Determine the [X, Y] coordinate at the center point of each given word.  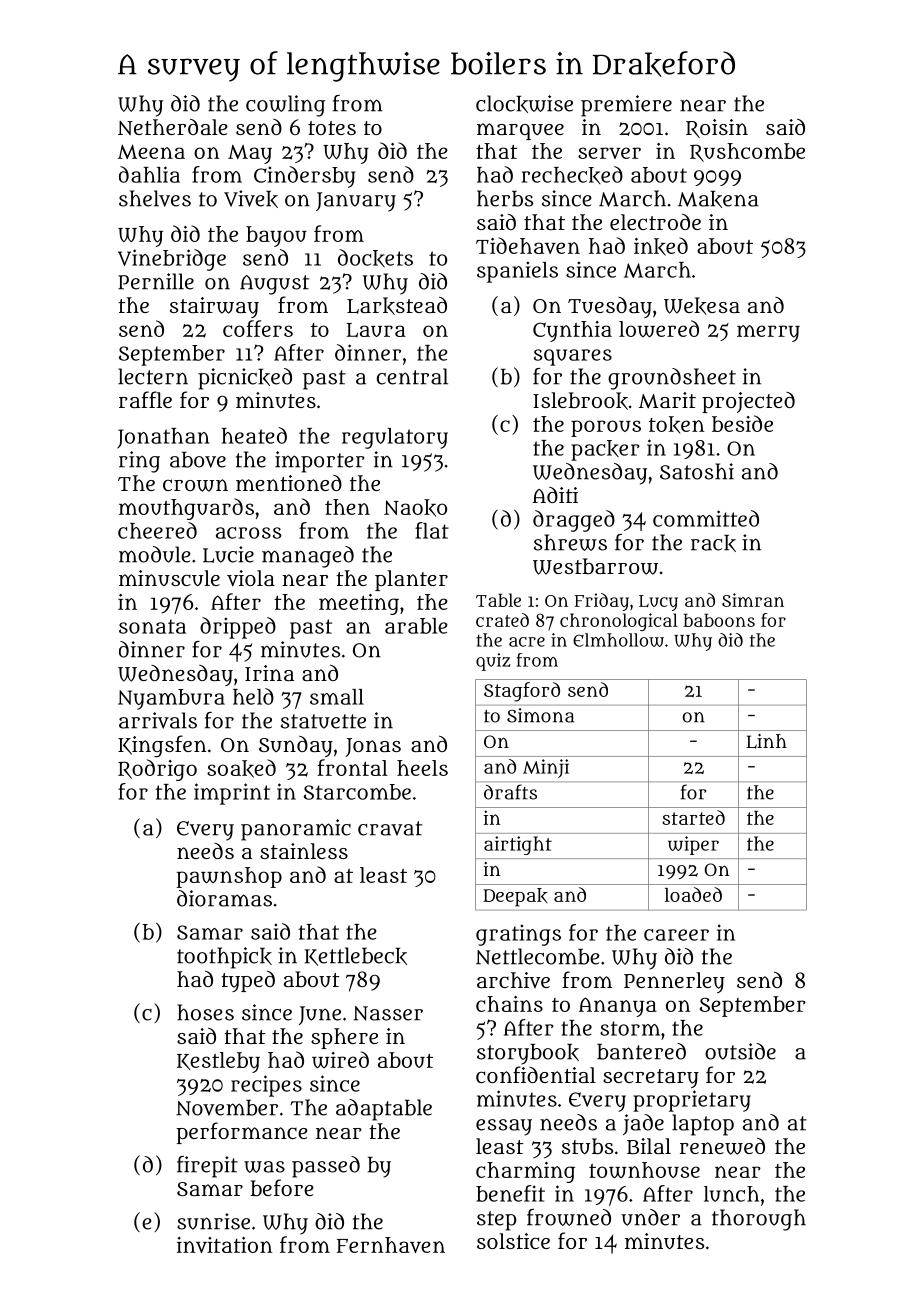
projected [748, 402]
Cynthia [572, 331]
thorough [759, 1220]
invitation [224, 1245]
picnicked [245, 379]
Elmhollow [618, 640]
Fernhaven [391, 1245]
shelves [155, 198]
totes [332, 128]
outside [740, 1051]
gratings [518, 935]
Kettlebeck [356, 956]
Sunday [296, 746]
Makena [718, 199]
